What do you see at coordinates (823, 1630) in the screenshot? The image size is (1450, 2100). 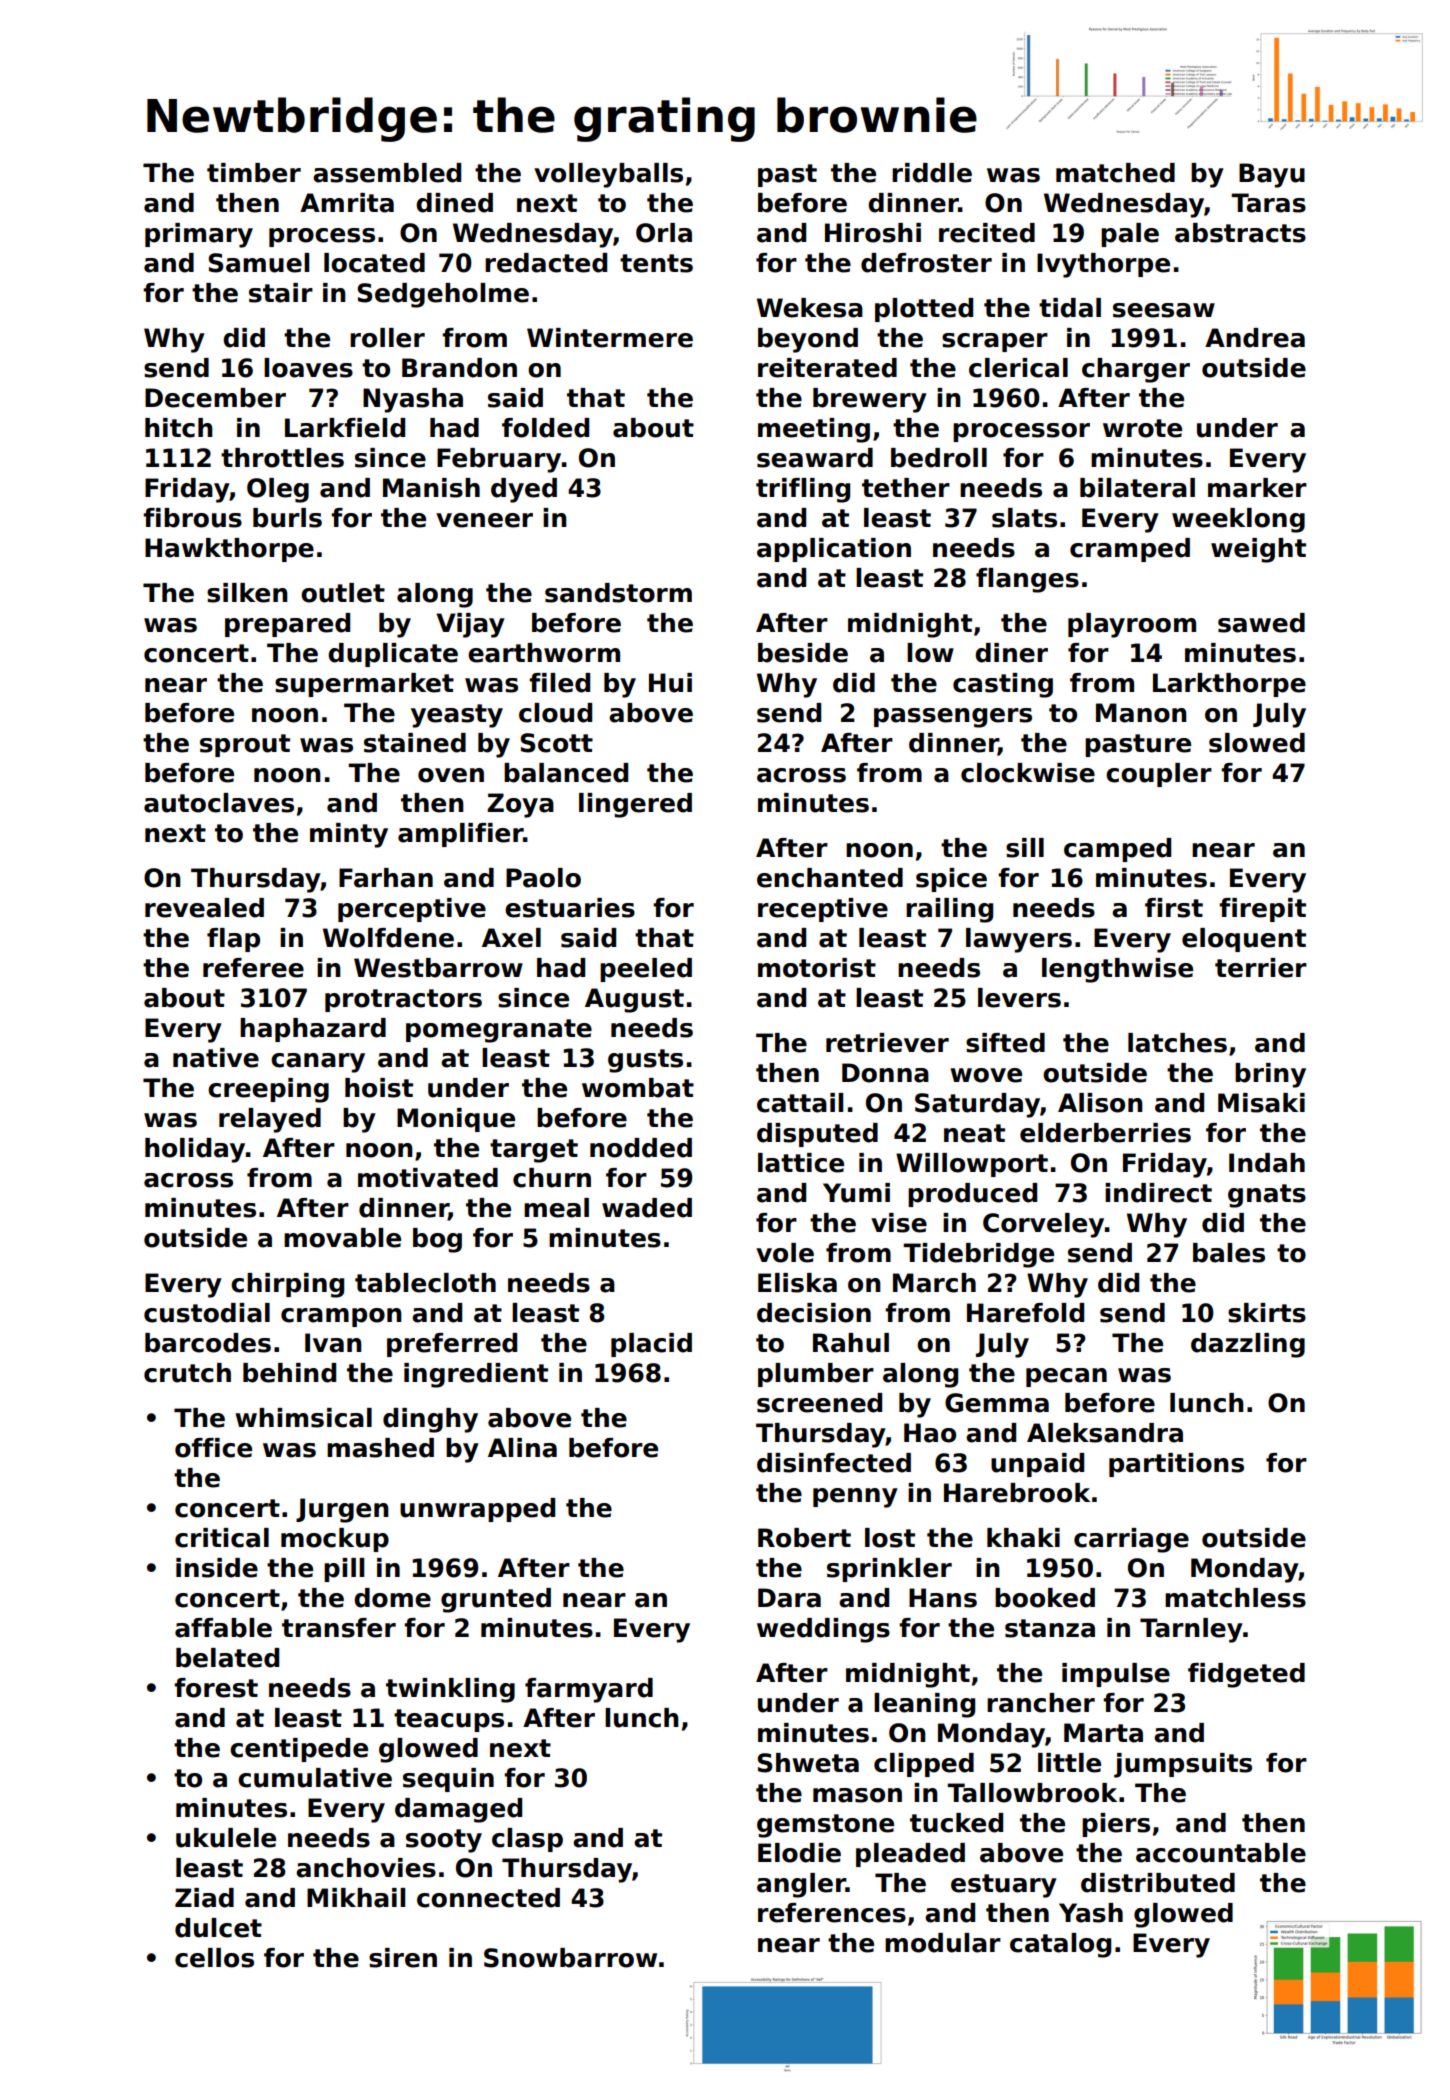 I see `weddings` at bounding box center [823, 1630].
